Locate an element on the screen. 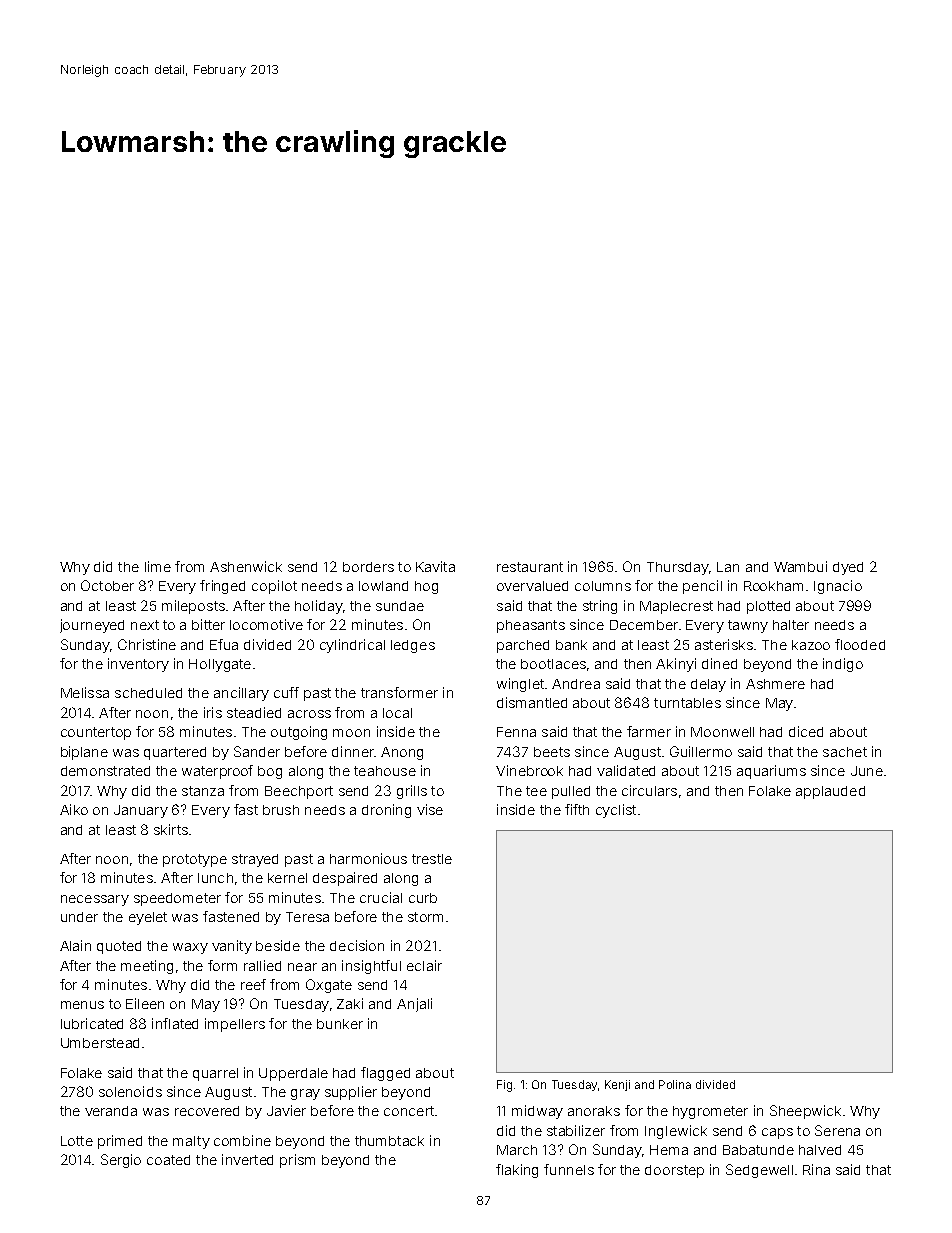  Ashenwick is located at coordinates (246, 566).
